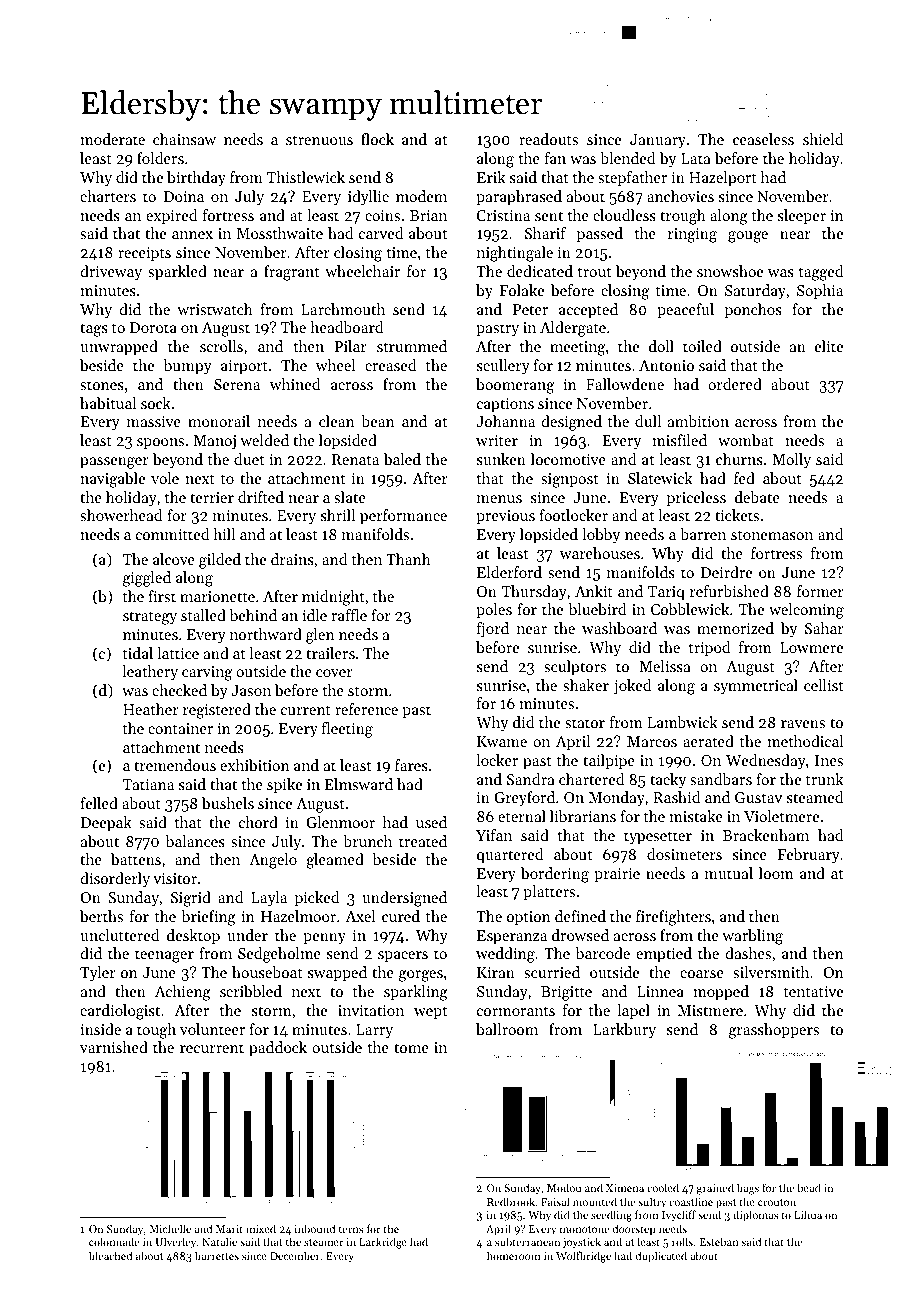  I want to click on berths, so click(101, 916).
